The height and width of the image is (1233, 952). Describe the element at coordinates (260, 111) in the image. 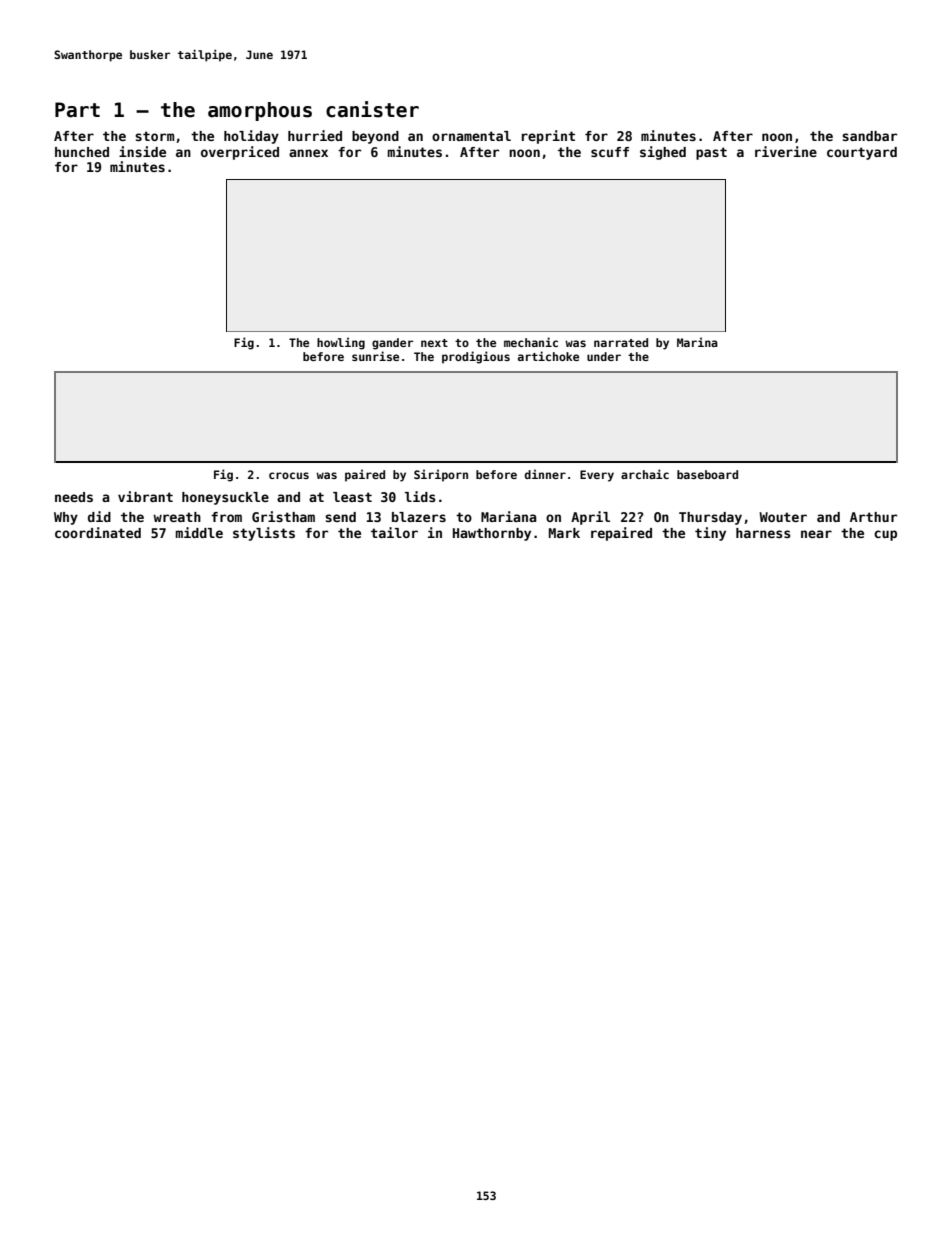

I see `amorphous` at that location.
